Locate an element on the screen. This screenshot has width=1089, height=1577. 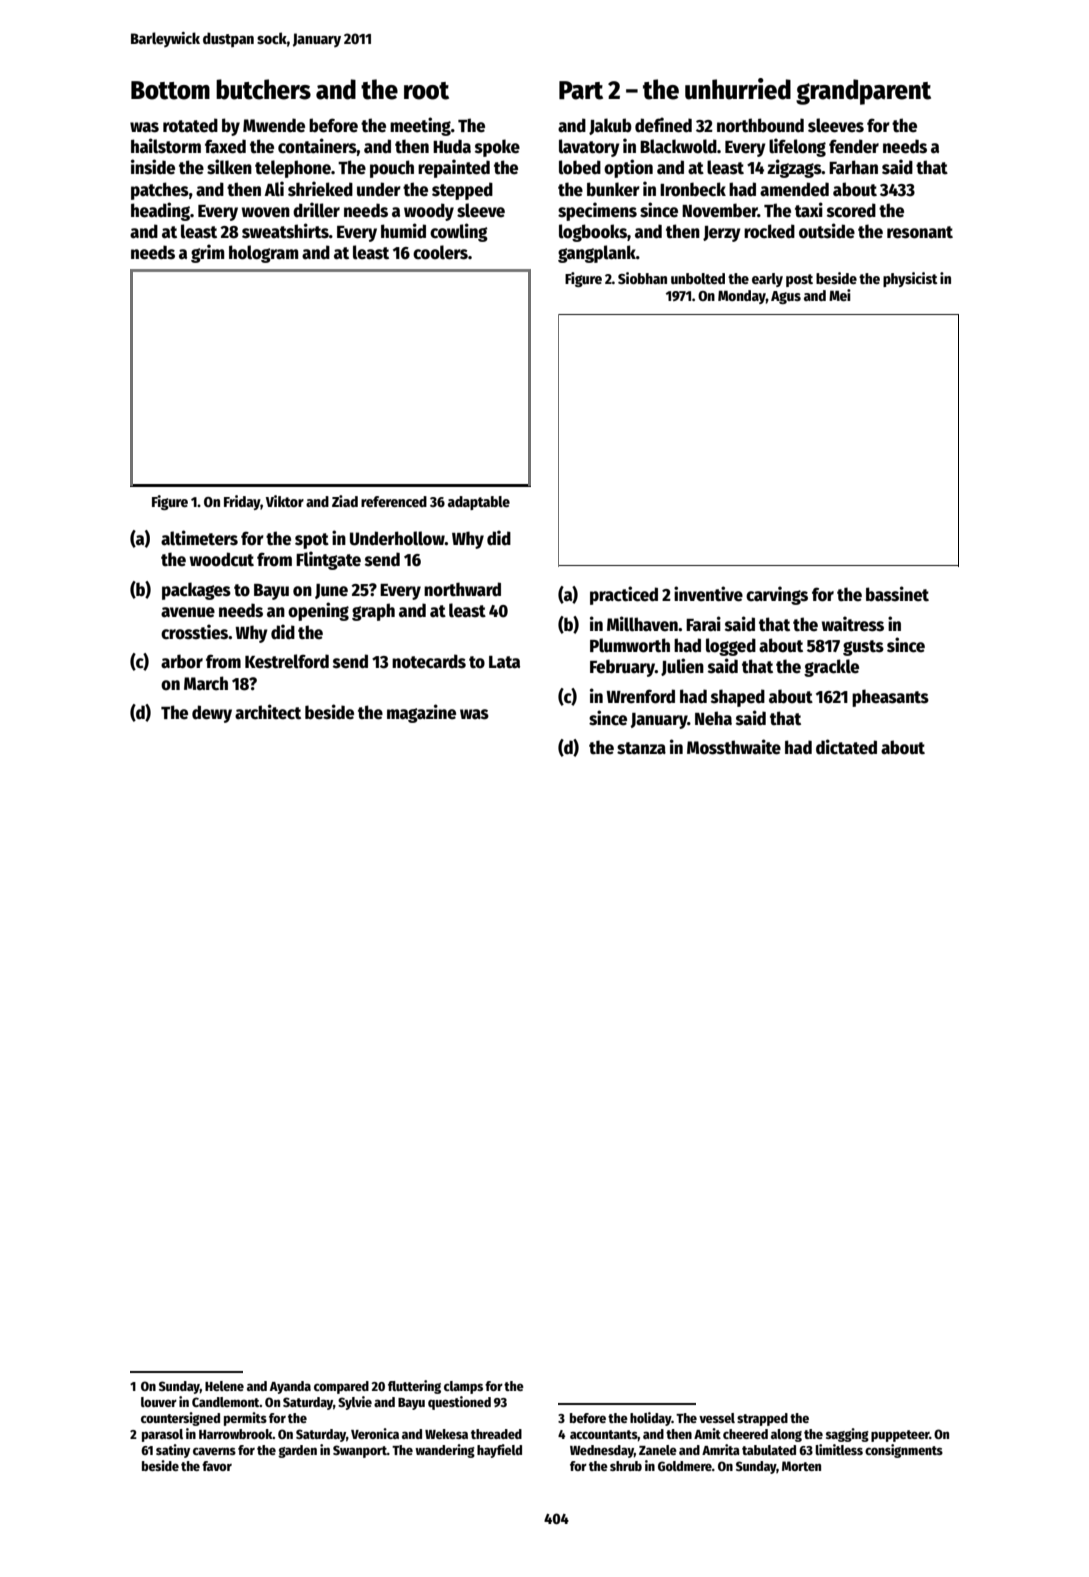
unhurried is located at coordinates (738, 89).
